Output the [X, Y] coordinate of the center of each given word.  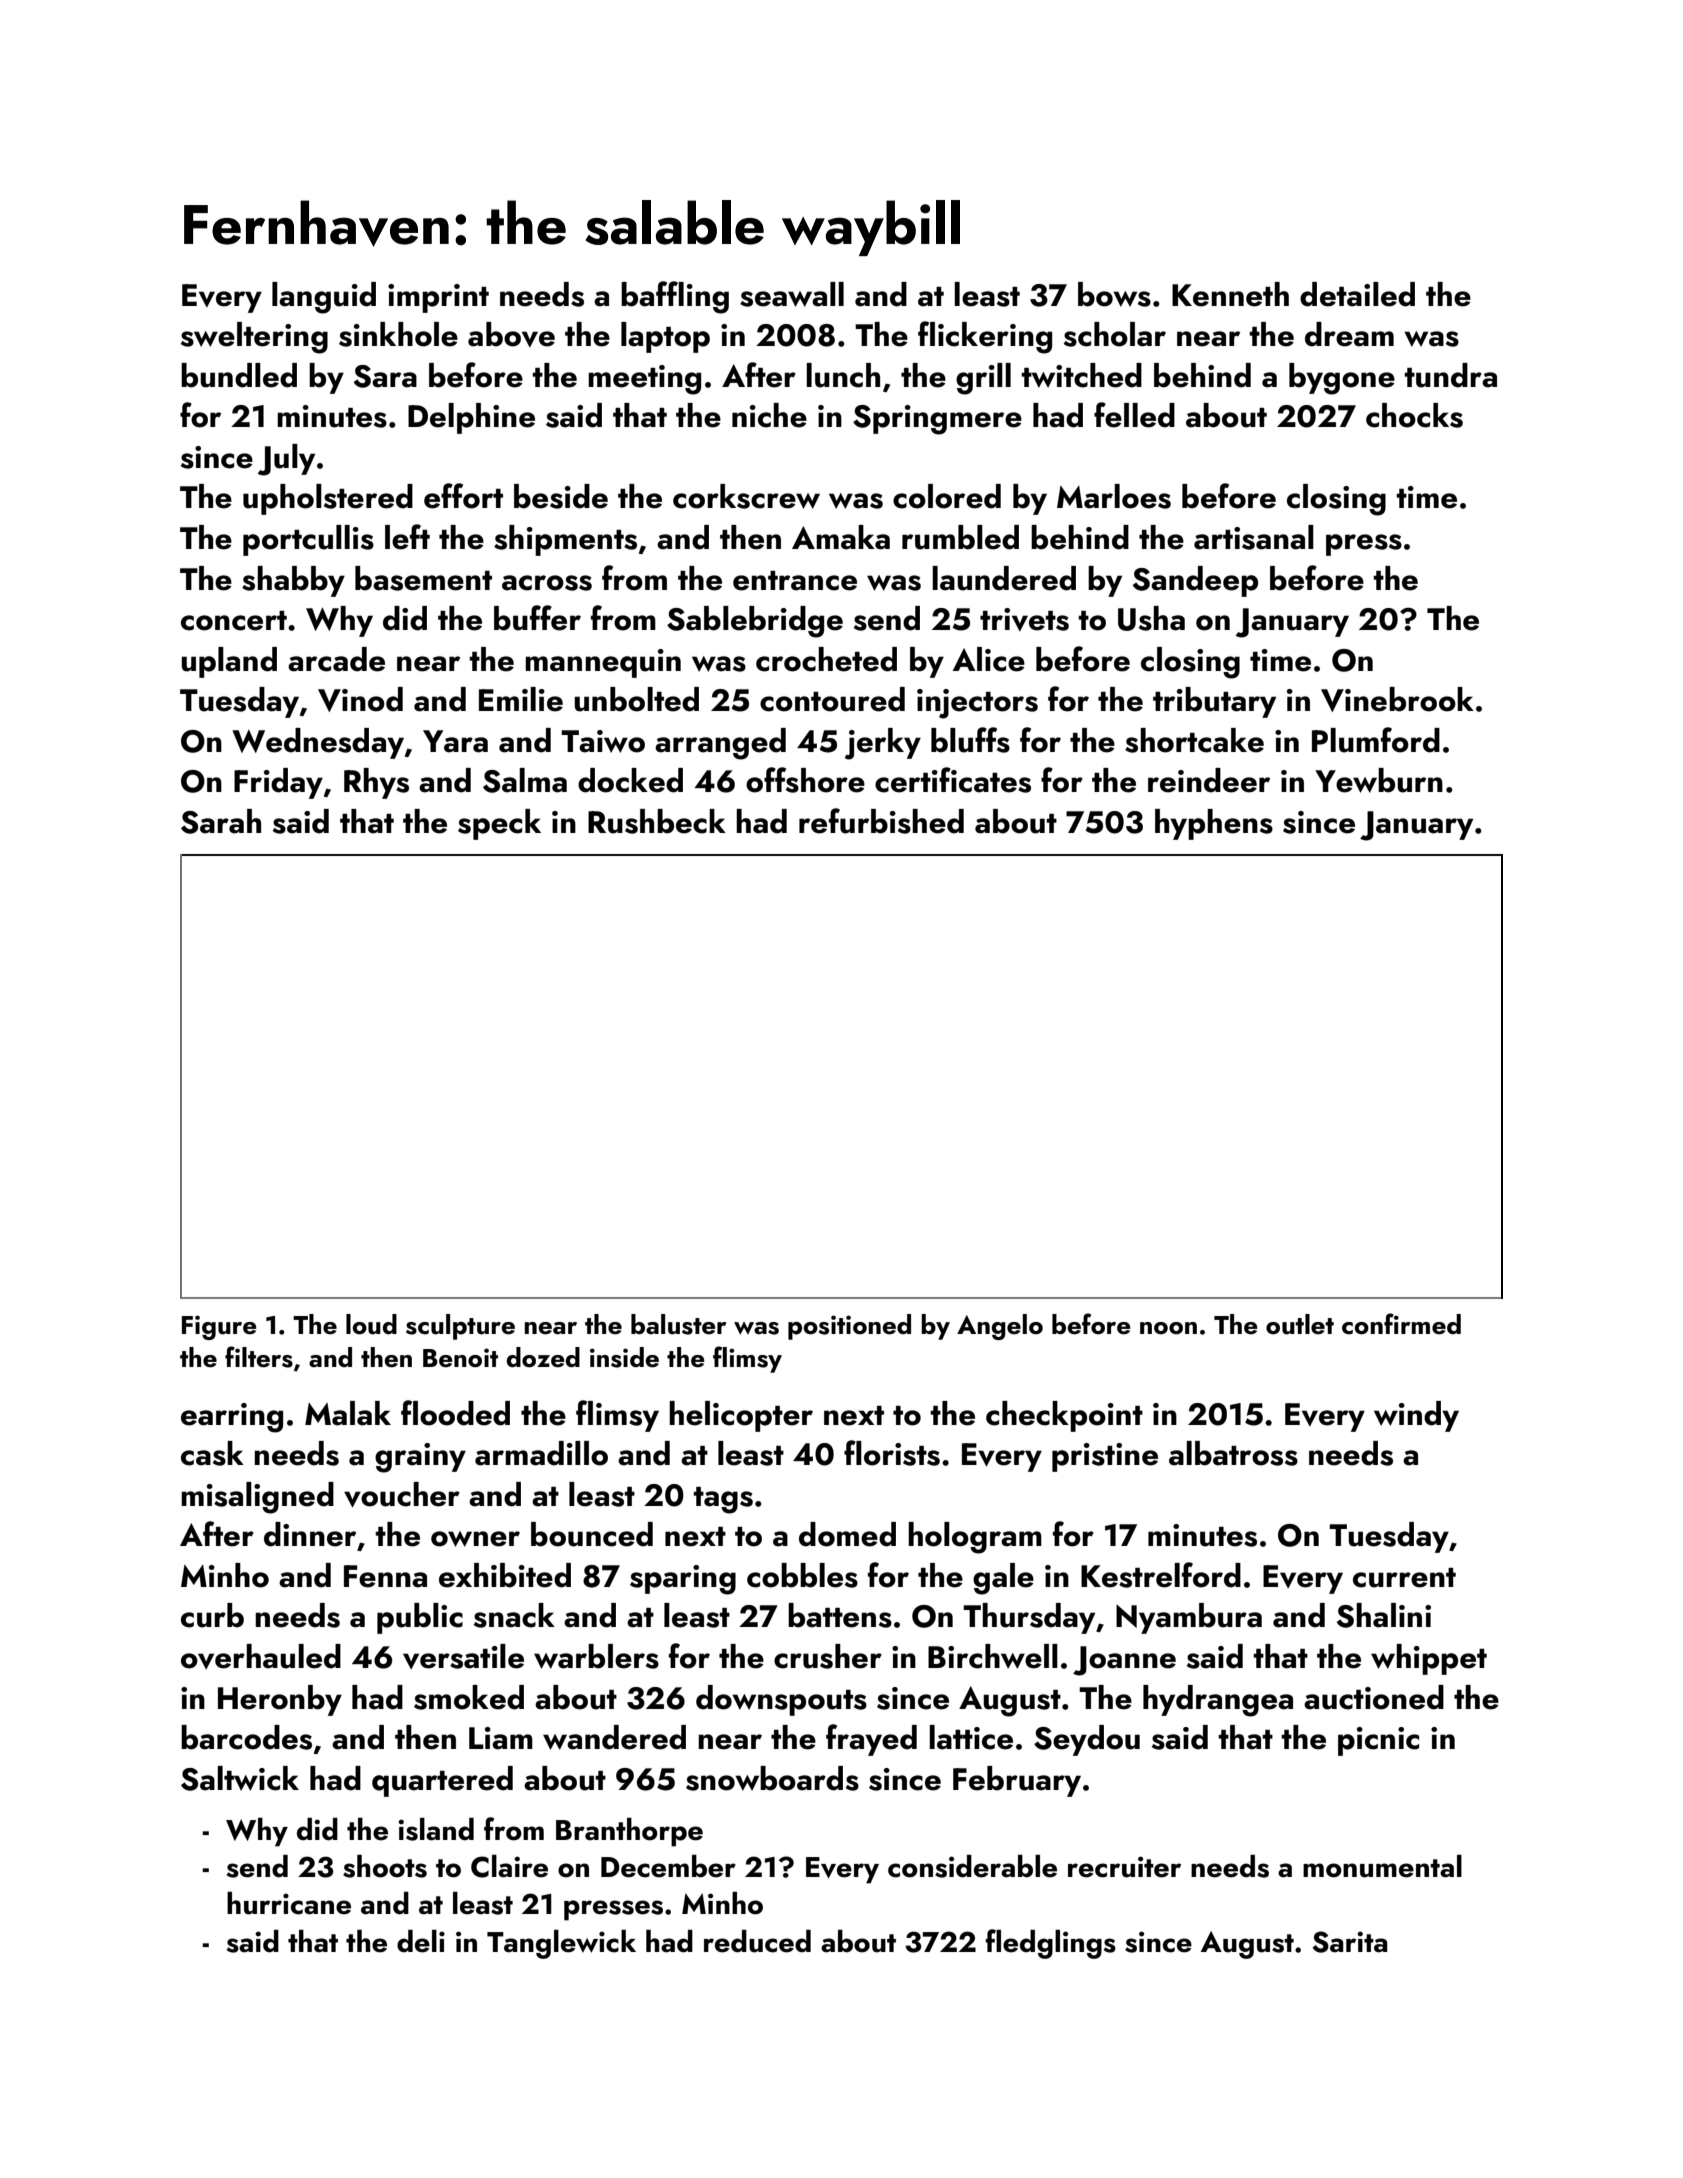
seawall [792, 294]
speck [499, 824]
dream [1349, 334]
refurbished [881, 821]
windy [1416, 1416]
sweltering [254, 338]
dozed [543, 1357]
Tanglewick [561, 1944]
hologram [975, 1538]
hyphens [1214, 824]
